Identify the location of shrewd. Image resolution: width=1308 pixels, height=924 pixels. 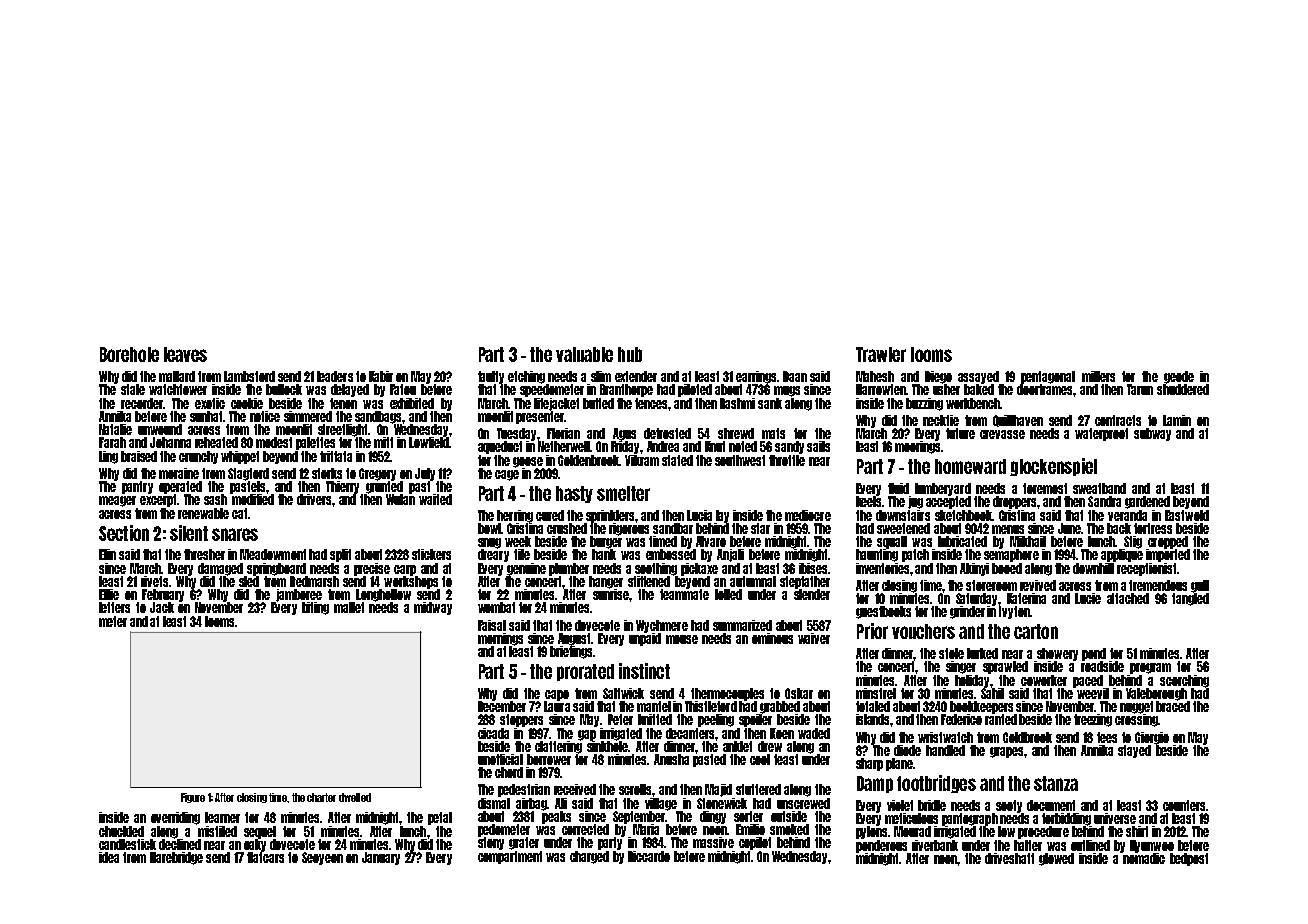
(736, 433).
